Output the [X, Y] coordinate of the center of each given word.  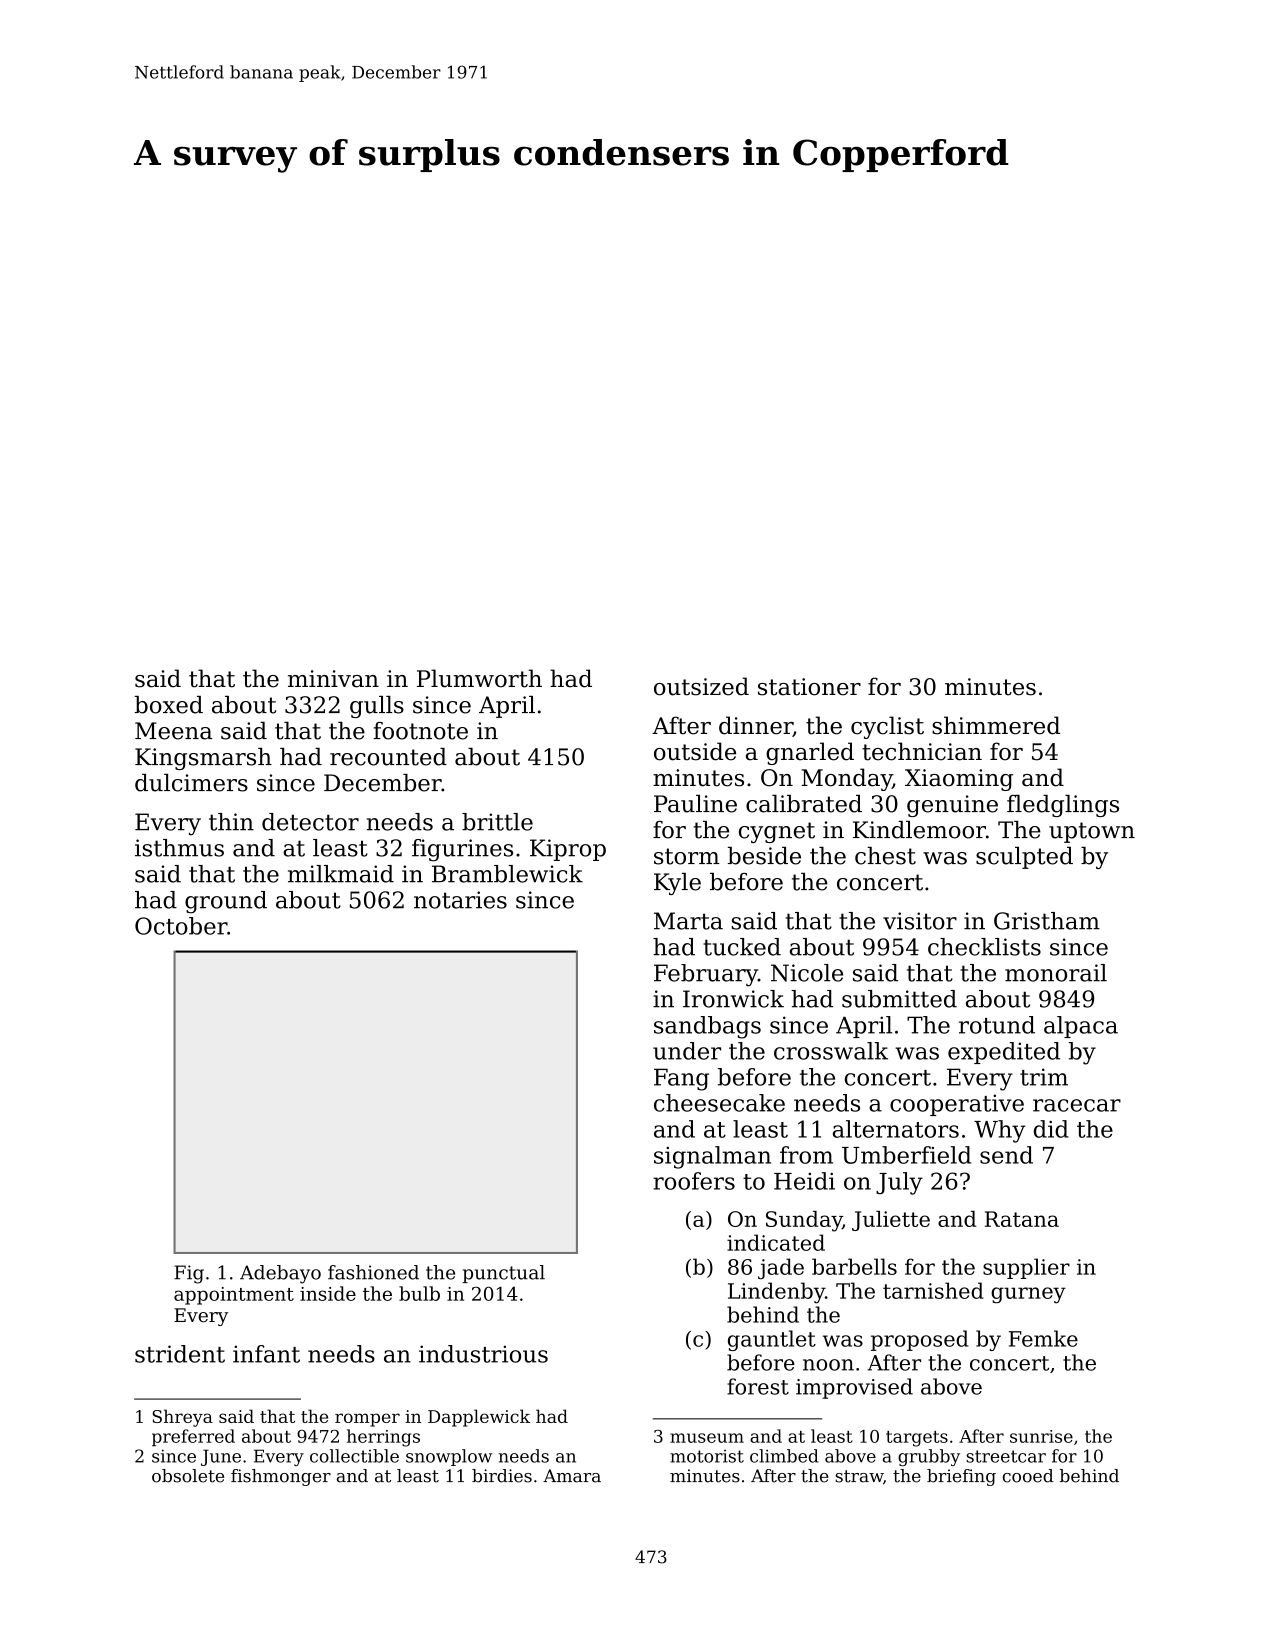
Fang [681, 1079]
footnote [420, 731]
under [687, 1051]
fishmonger [281, 1477]
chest [885, 856]
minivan [333, 679]
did [1051, 1129]
